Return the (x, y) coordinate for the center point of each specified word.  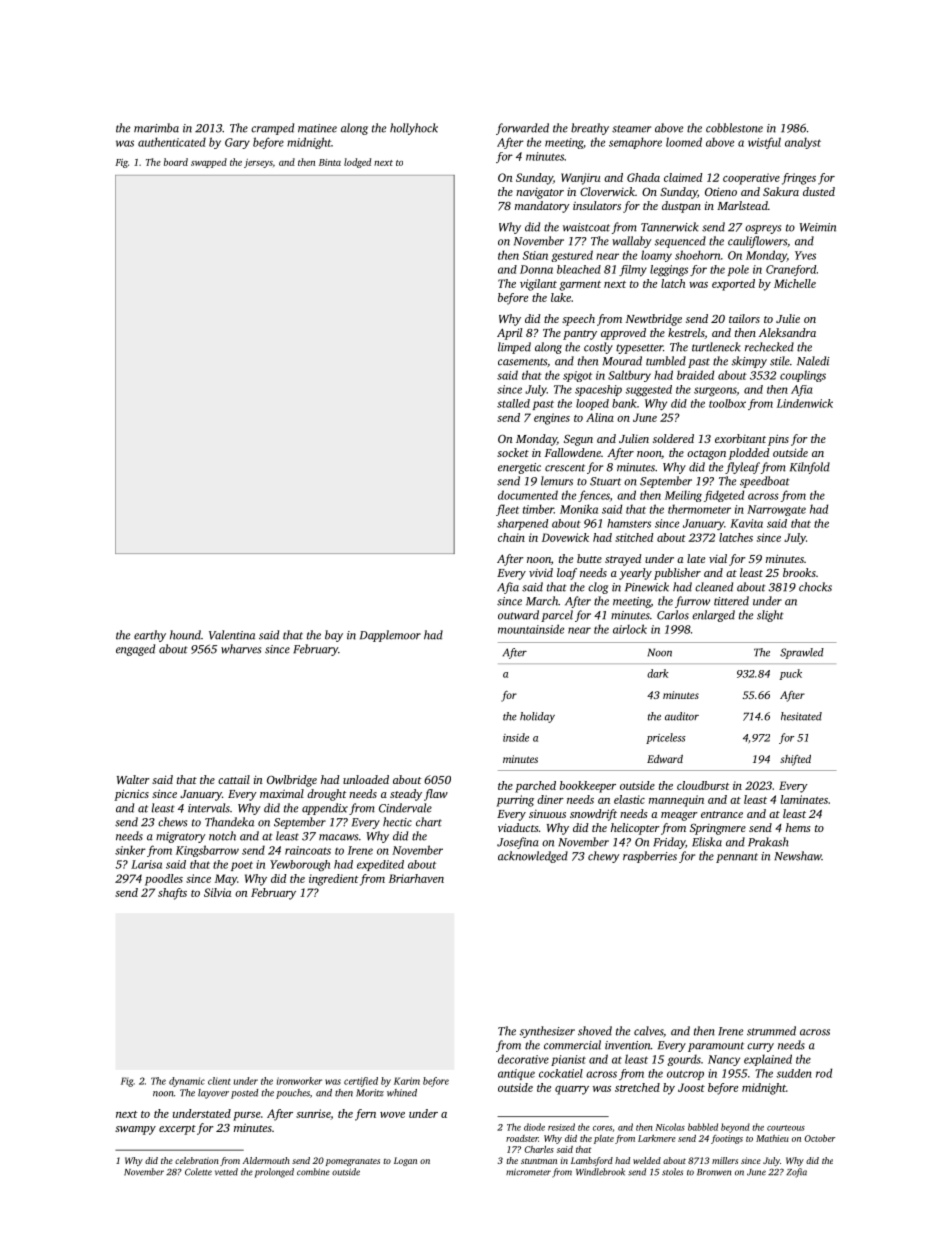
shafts (172, 894)
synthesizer (547, 1032)
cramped (272, 129)
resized (561, 1127)
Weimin (817, 227)
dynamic (187, 1082)
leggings (669, 270)
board (176, 162)
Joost (691, 1087)
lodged (357, 163)
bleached (579, 269)
